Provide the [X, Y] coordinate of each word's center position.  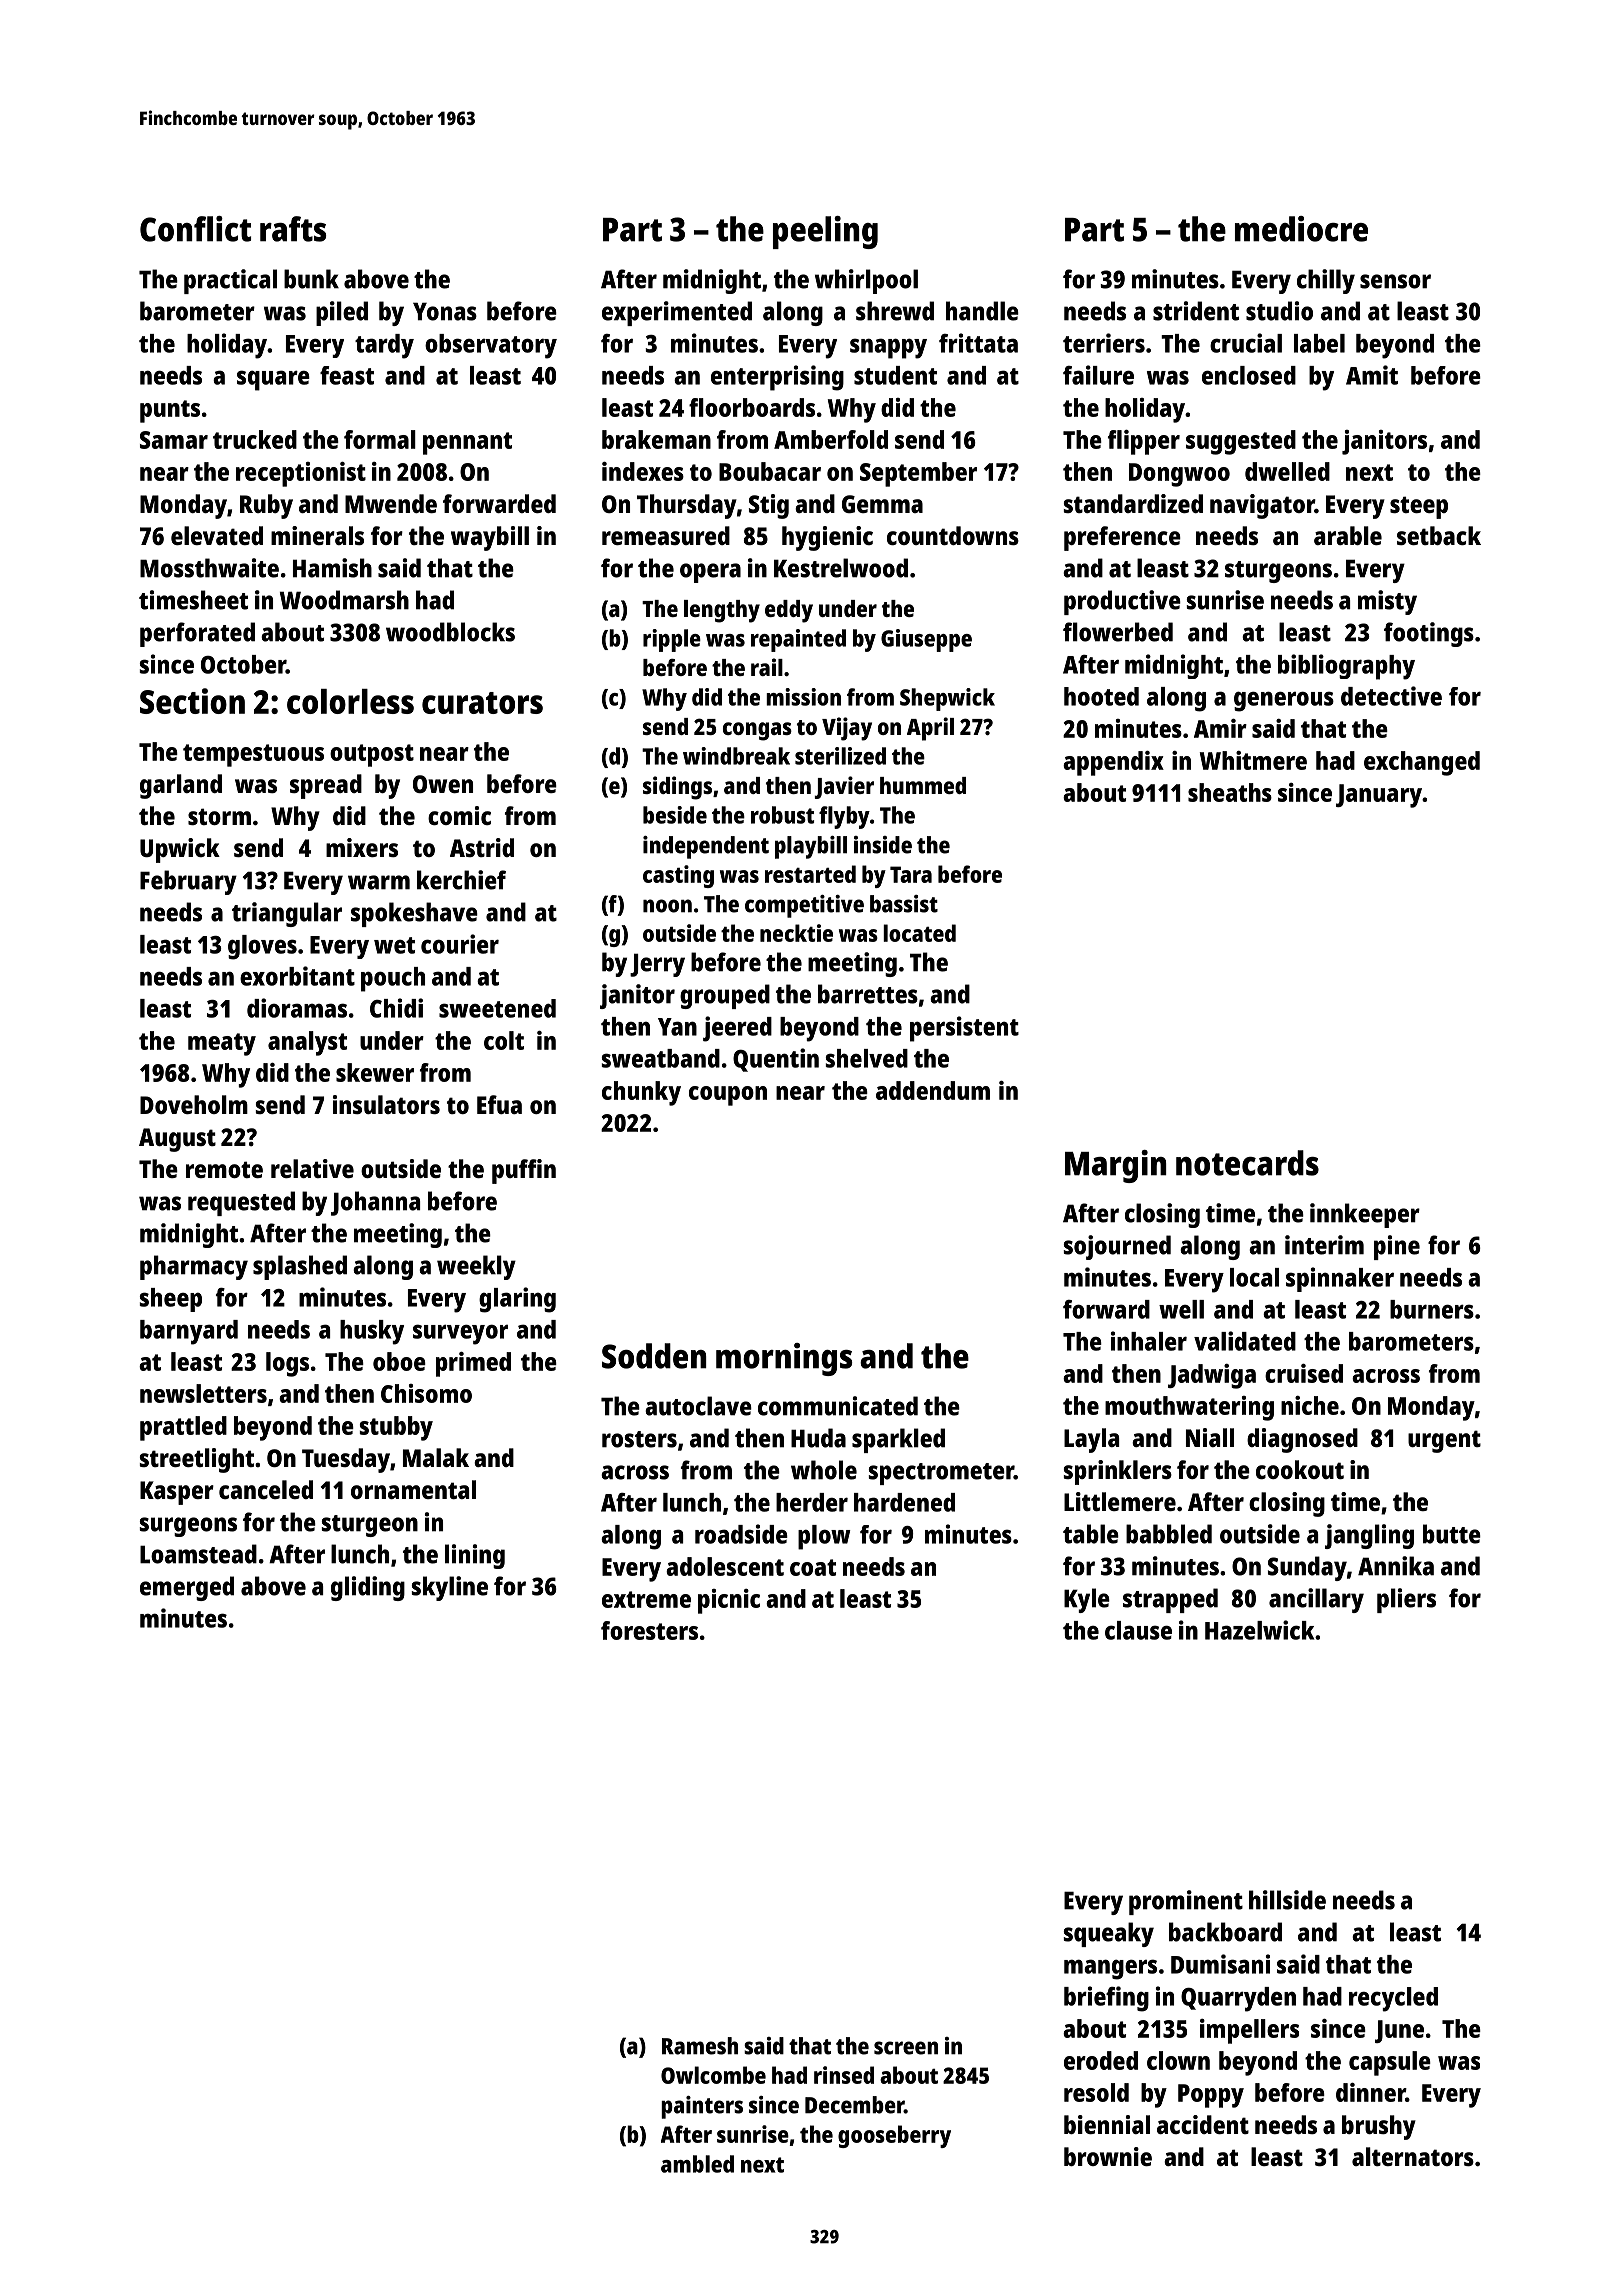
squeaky [1109, 1934]
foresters [649, 1630]
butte [1452, 1534]
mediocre [1301, 229]
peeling [825, 232]
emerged [187, 1588]
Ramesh [700, 2046]
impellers [1249, 2031]
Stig [769, 506]
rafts [293, 229]
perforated [197, 634]
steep [1419, 507]
